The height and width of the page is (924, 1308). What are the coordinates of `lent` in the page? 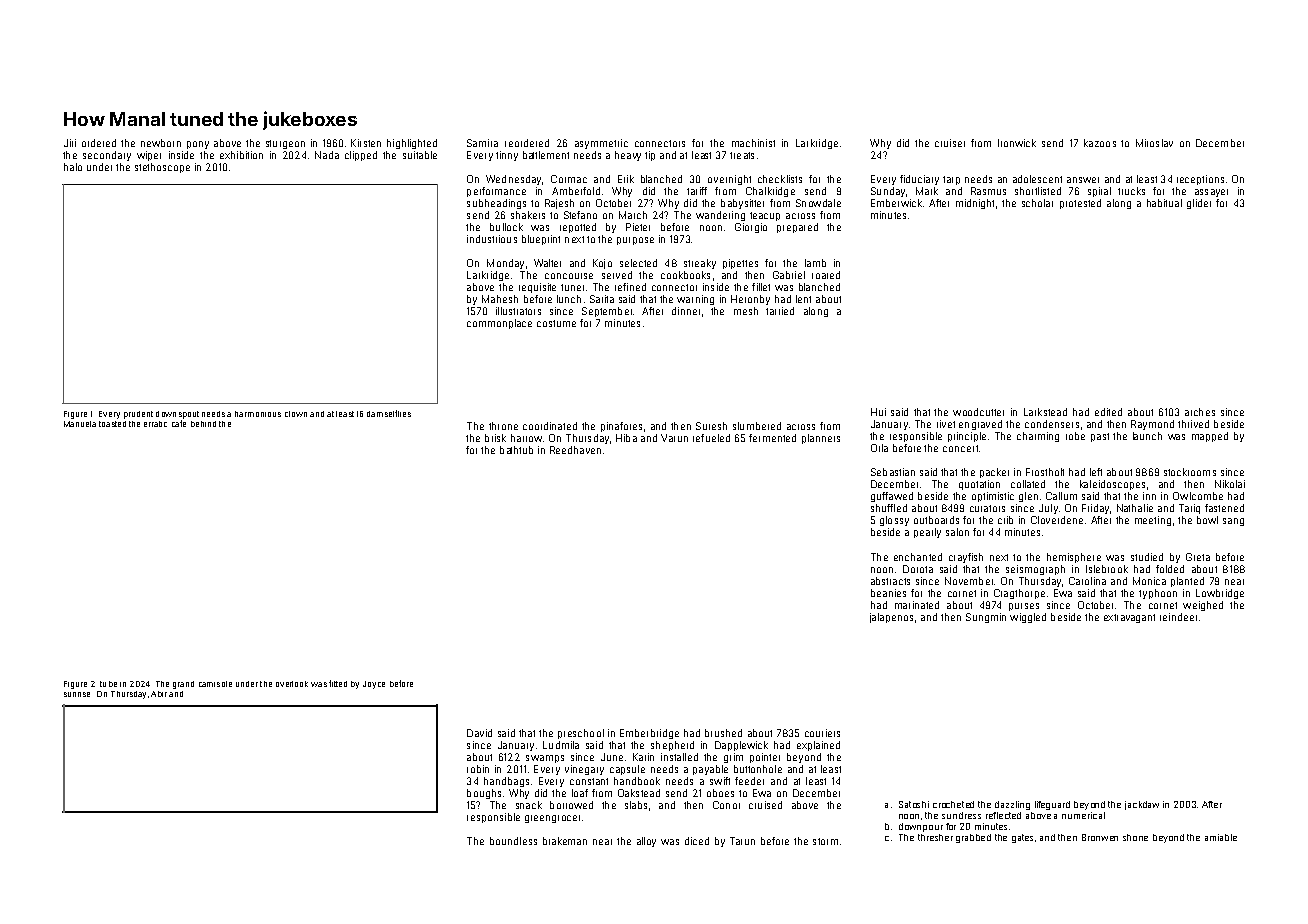 It's located at (803, 299).
